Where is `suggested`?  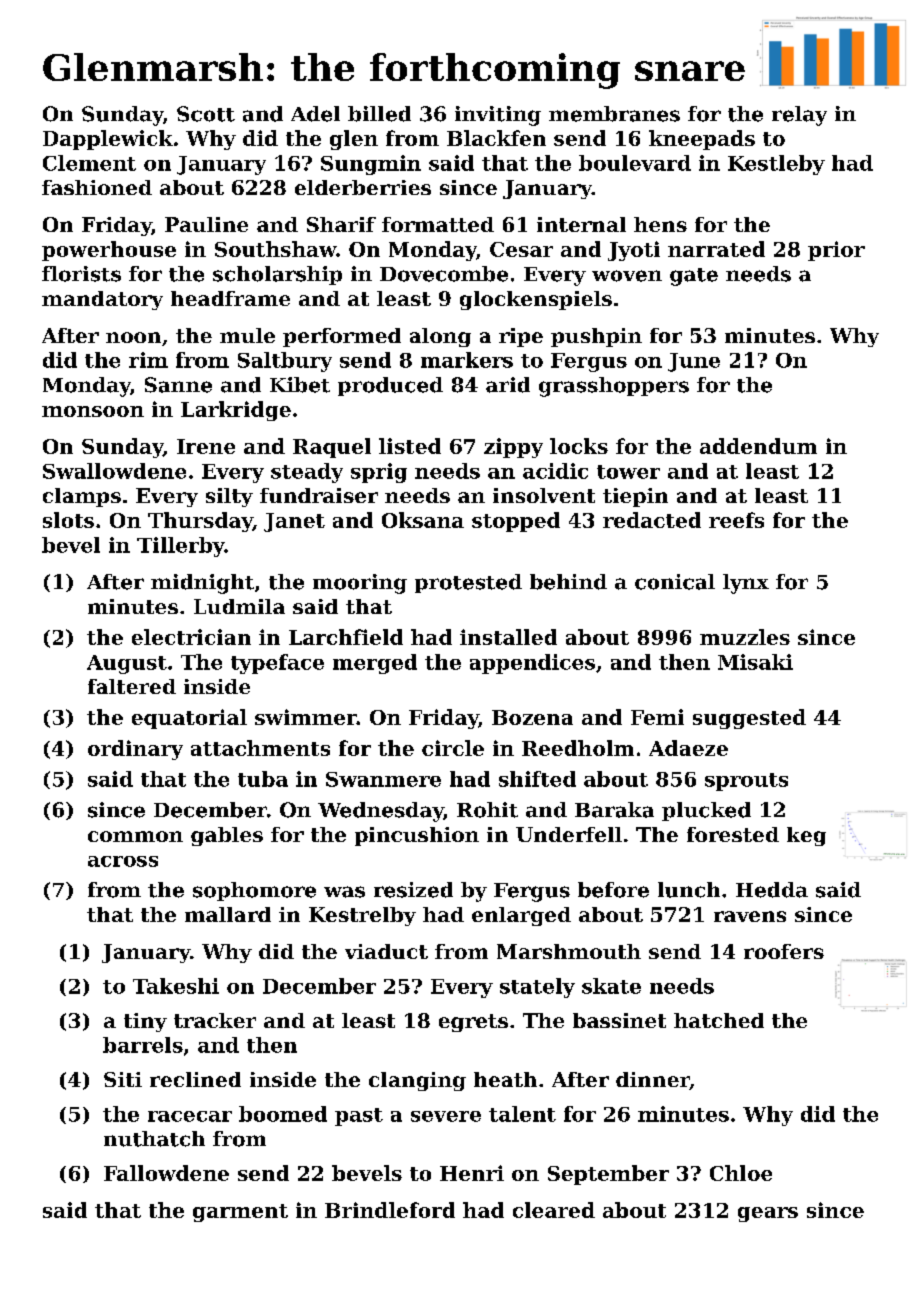 suggested is located at coordinates (749, 719).
